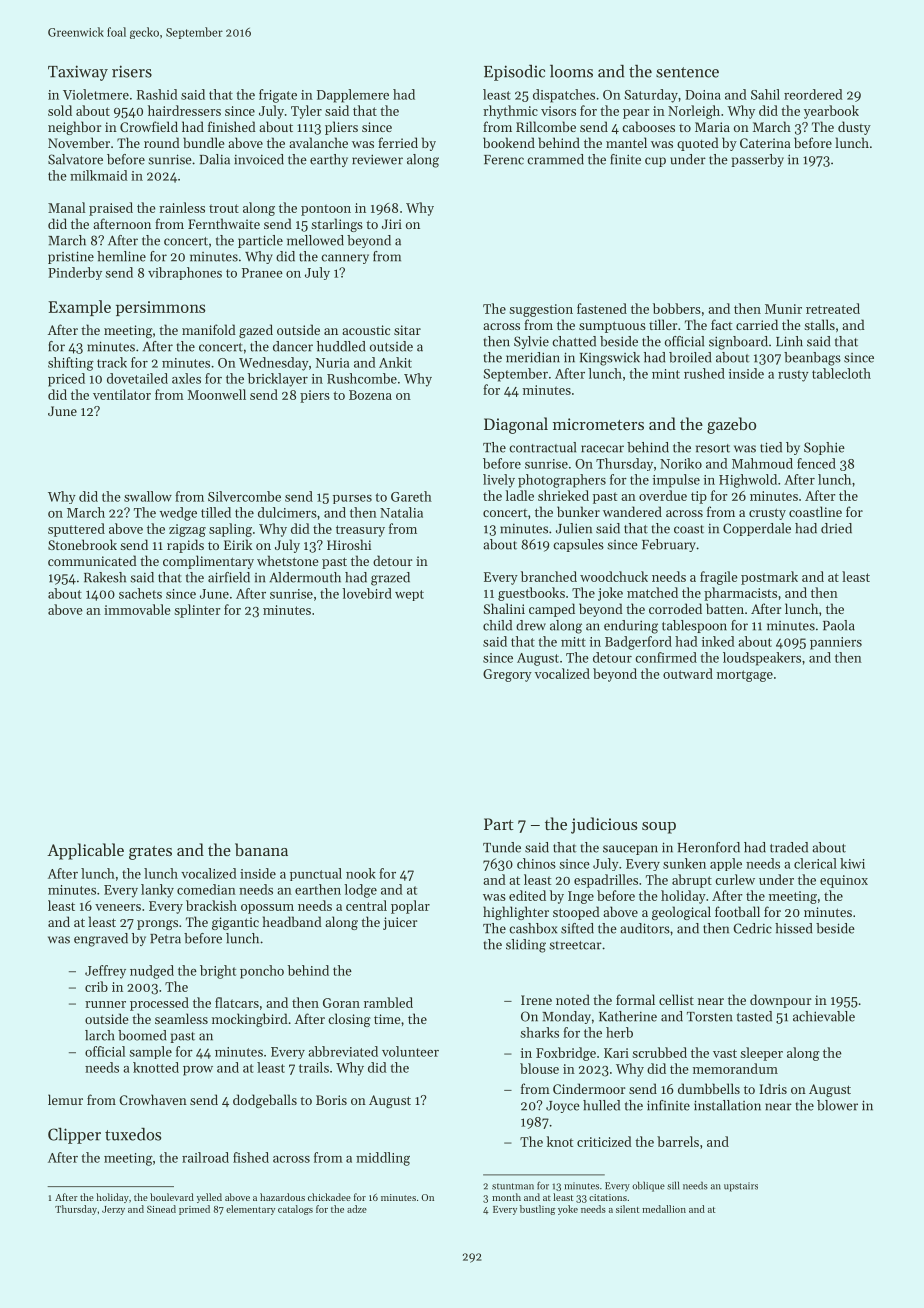 Image resolution: width=924 pixels, height=1308 pixels. What do you see at coordinates (101, 940) in the screenshot?
I see `engraved` at bounding box center [101, 940].
